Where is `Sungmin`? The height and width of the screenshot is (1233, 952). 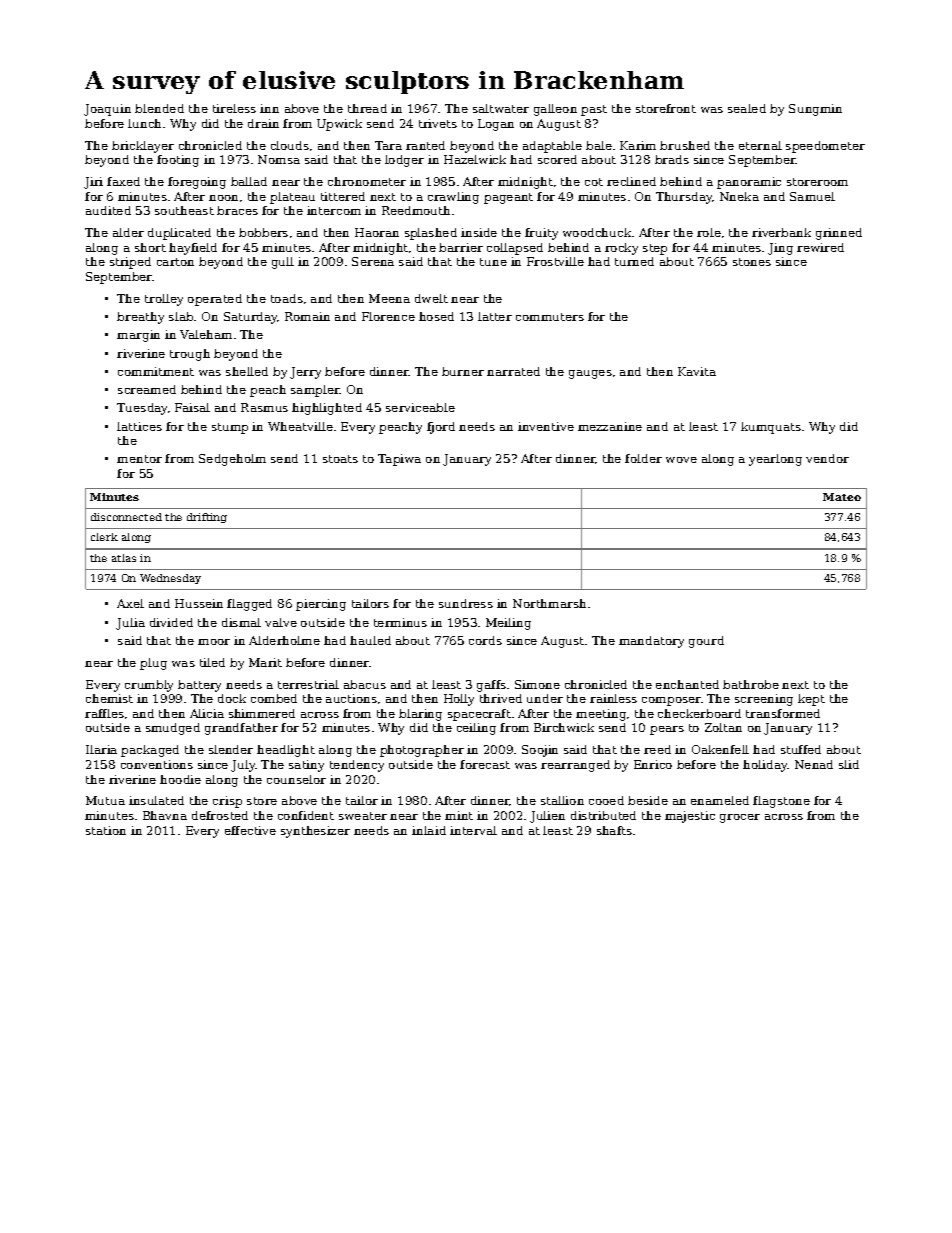 Sungmin is located at coordinates (815, 110).
